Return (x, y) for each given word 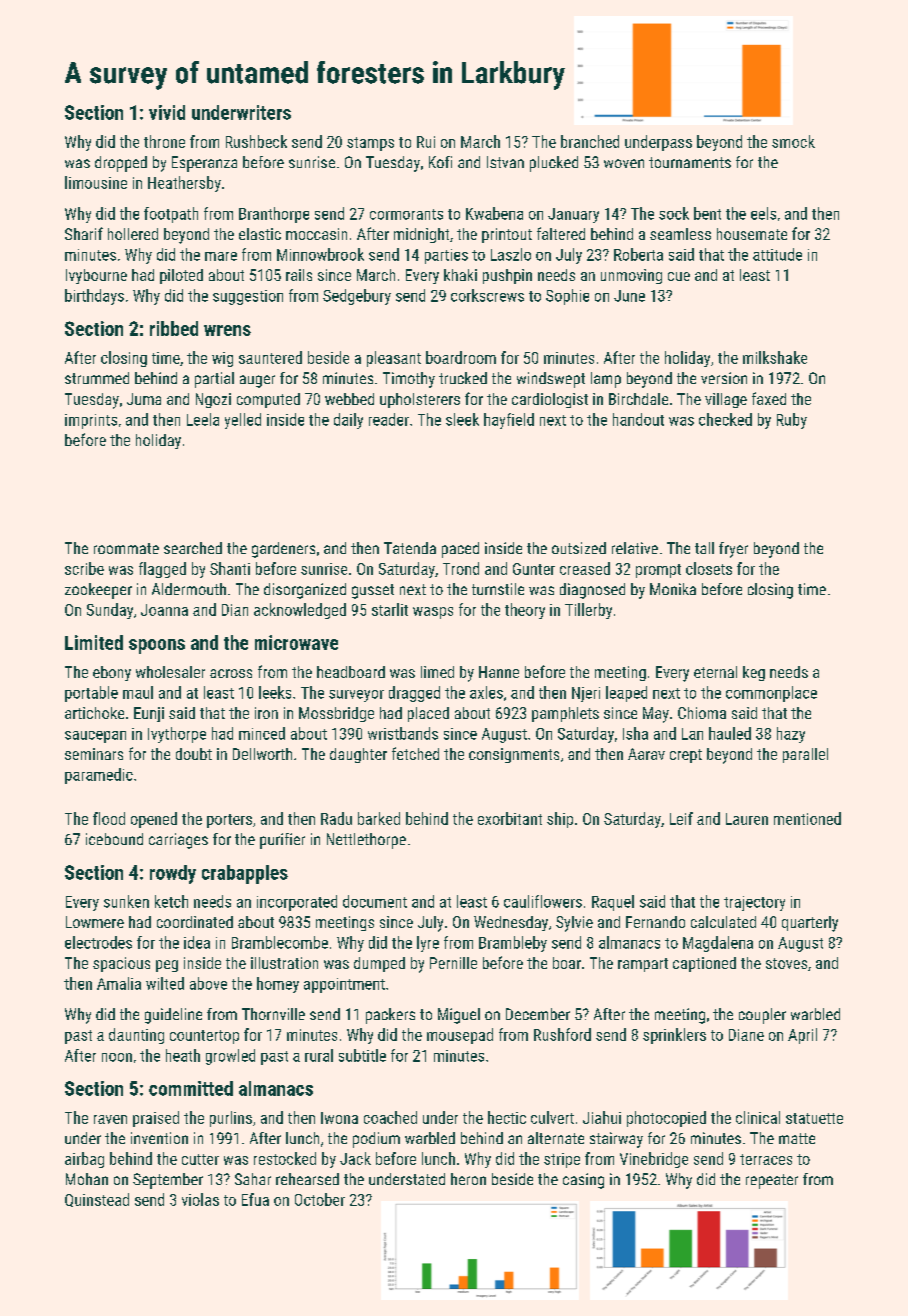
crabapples (245, 874)
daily (348, 421)
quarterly (810, 924)
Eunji (149, 714)
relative (635, 548)
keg (754, 673)
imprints (91, 421)
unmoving (631, 276)
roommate (126, 548)
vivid (167, 112)
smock (793, 141)
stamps (370, 144)
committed (191, 1088)
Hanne (499, 672)
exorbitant (510, 818)
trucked (463, 378)
